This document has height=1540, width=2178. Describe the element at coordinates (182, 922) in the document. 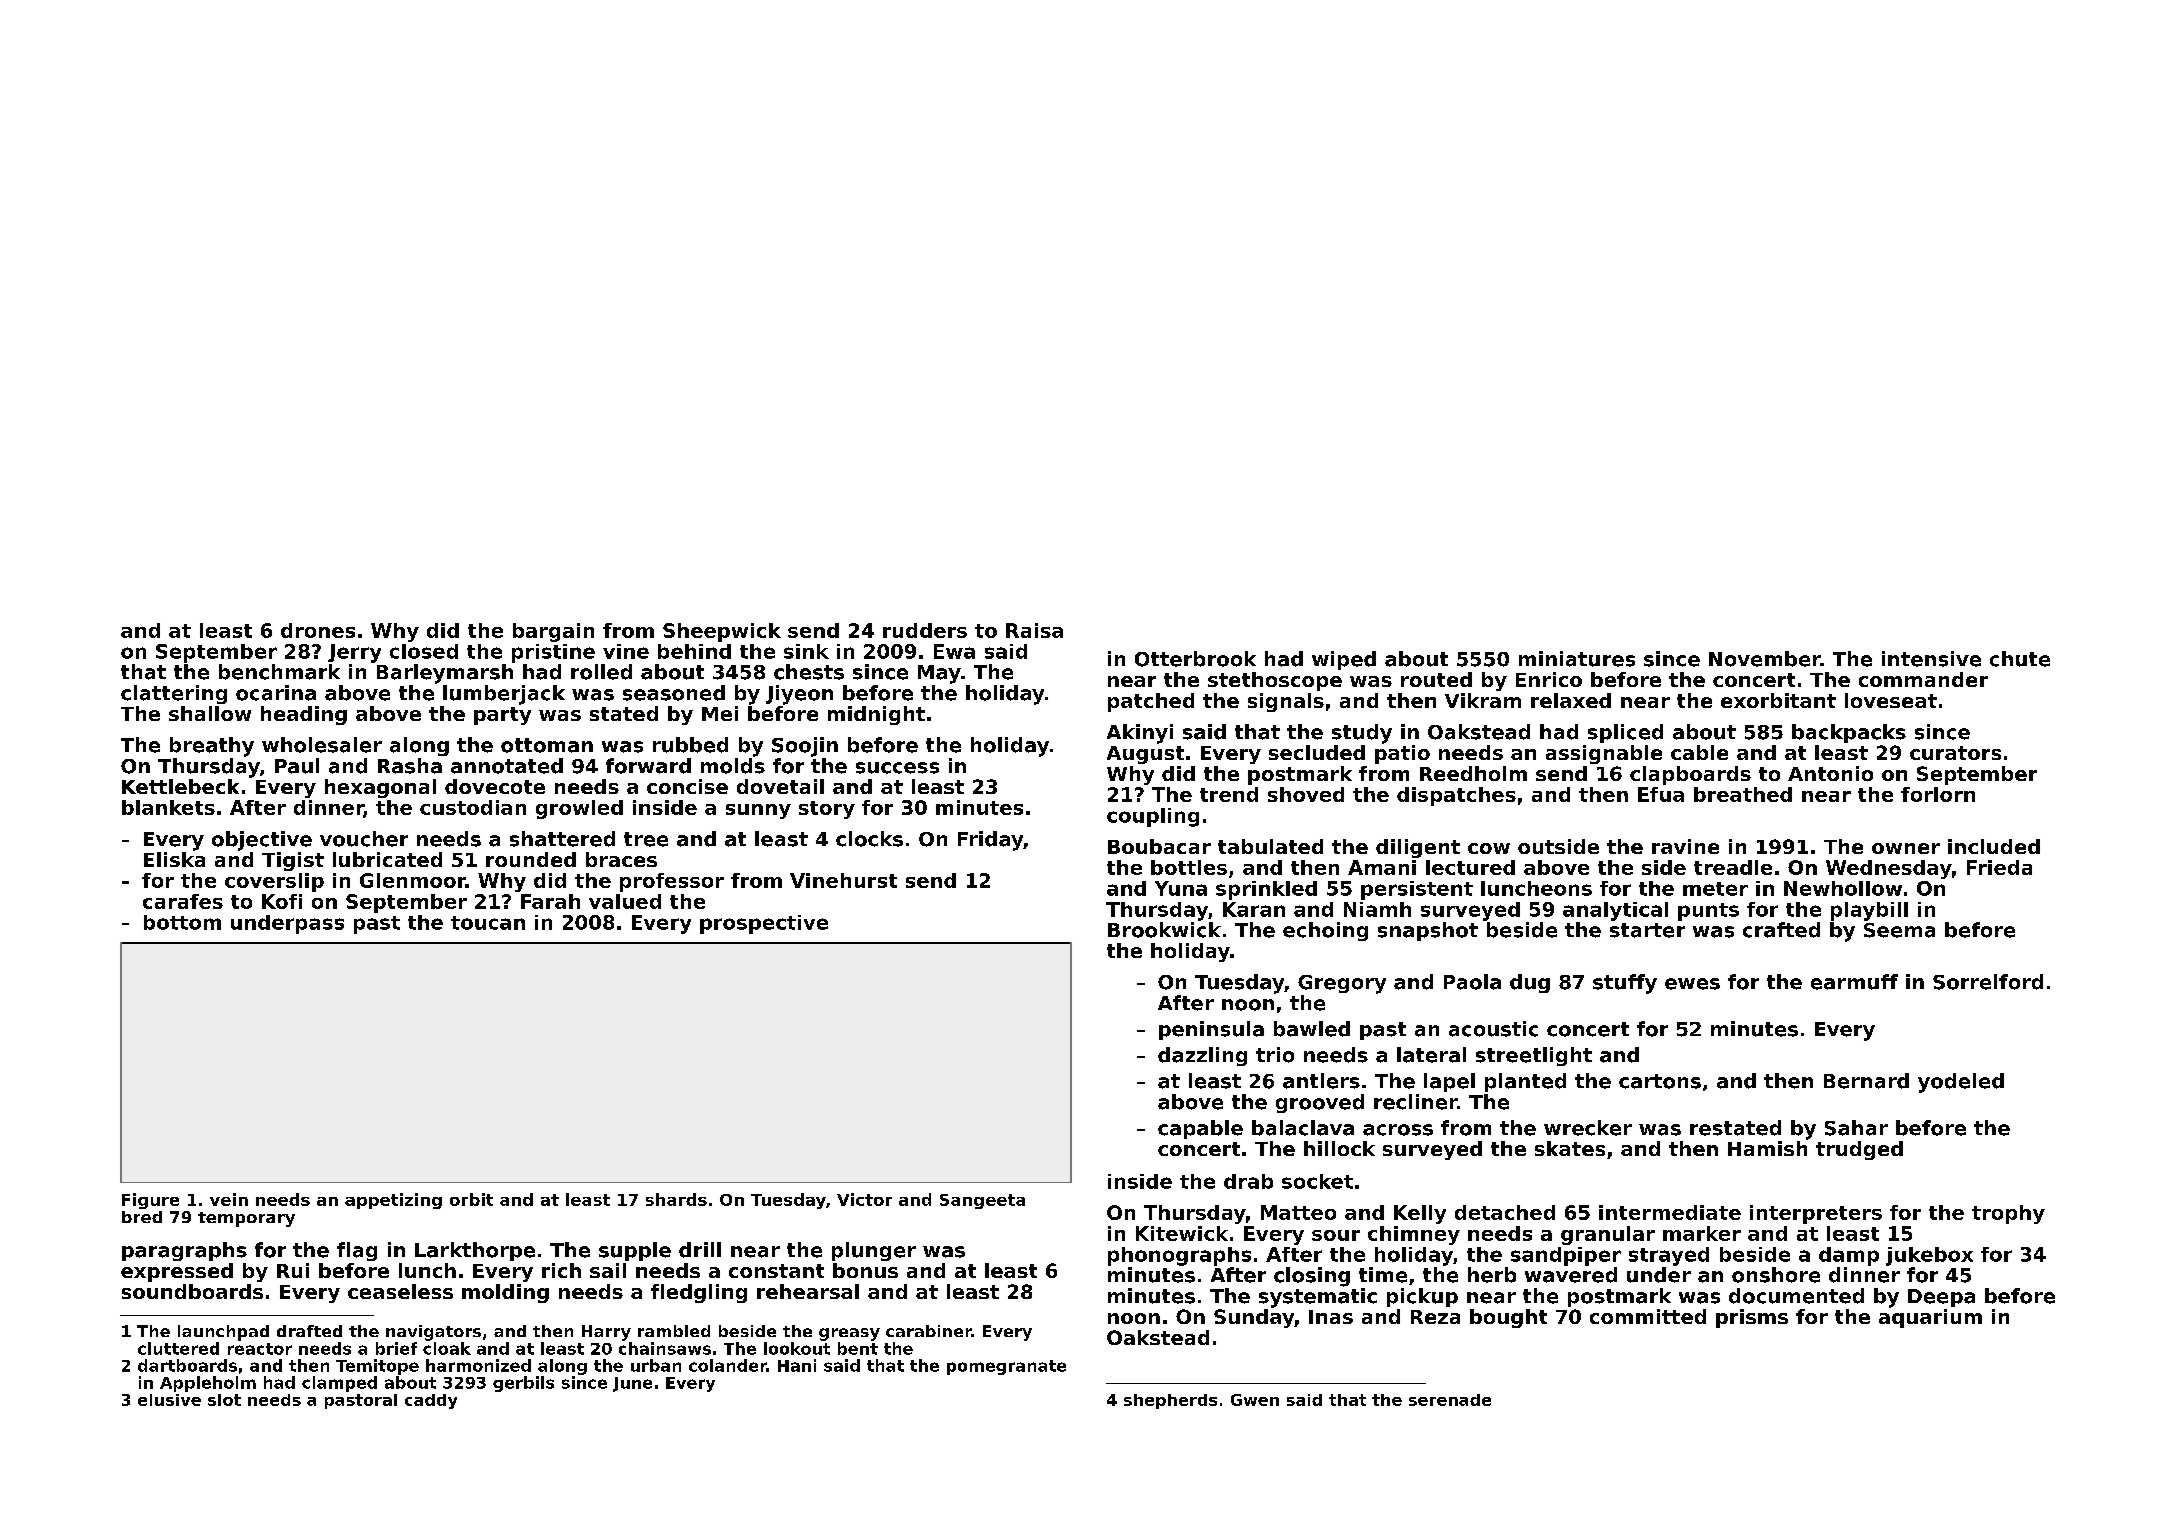

I see `bottom` at that location.
